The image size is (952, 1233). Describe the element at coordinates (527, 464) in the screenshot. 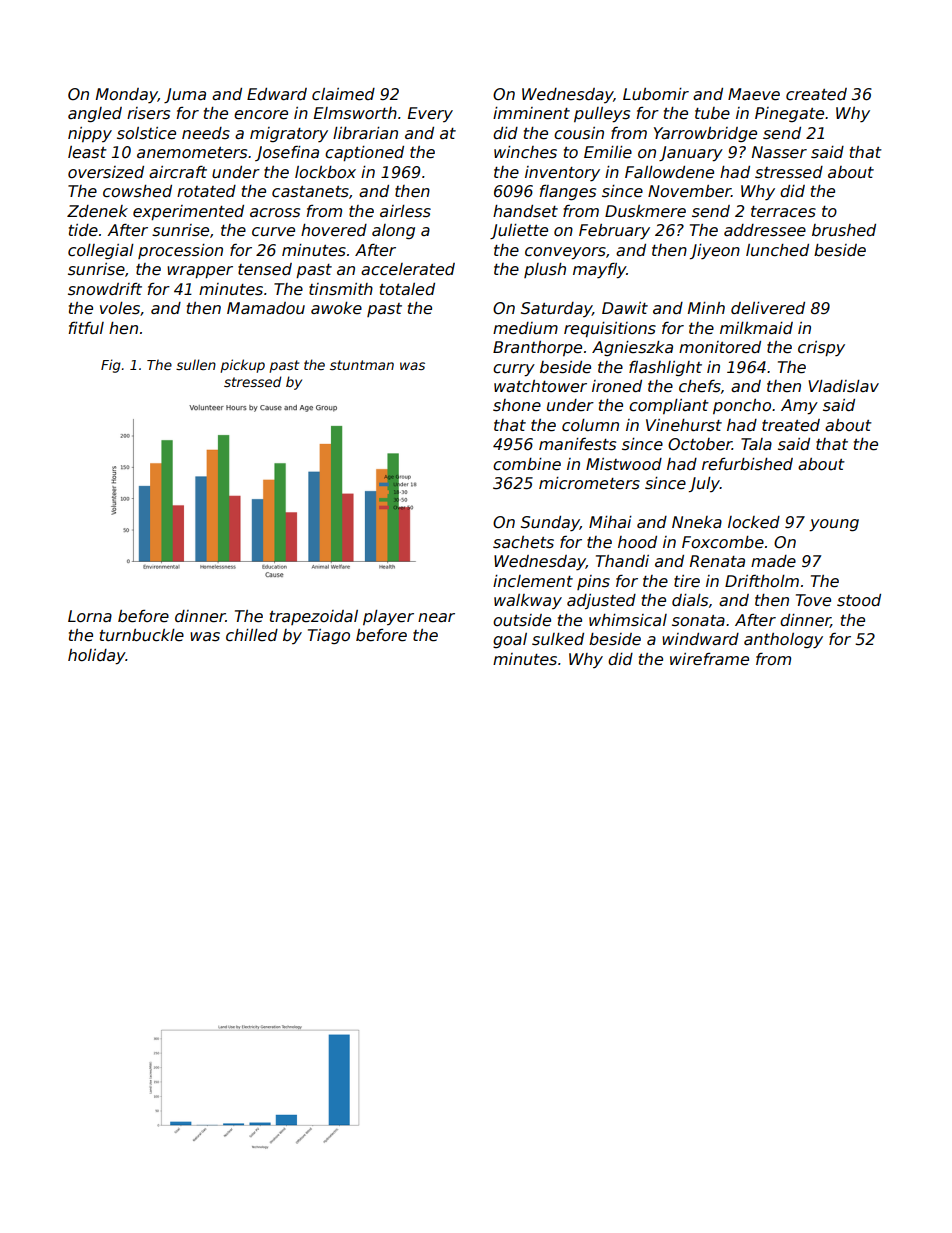

I see `combine` at that location.
